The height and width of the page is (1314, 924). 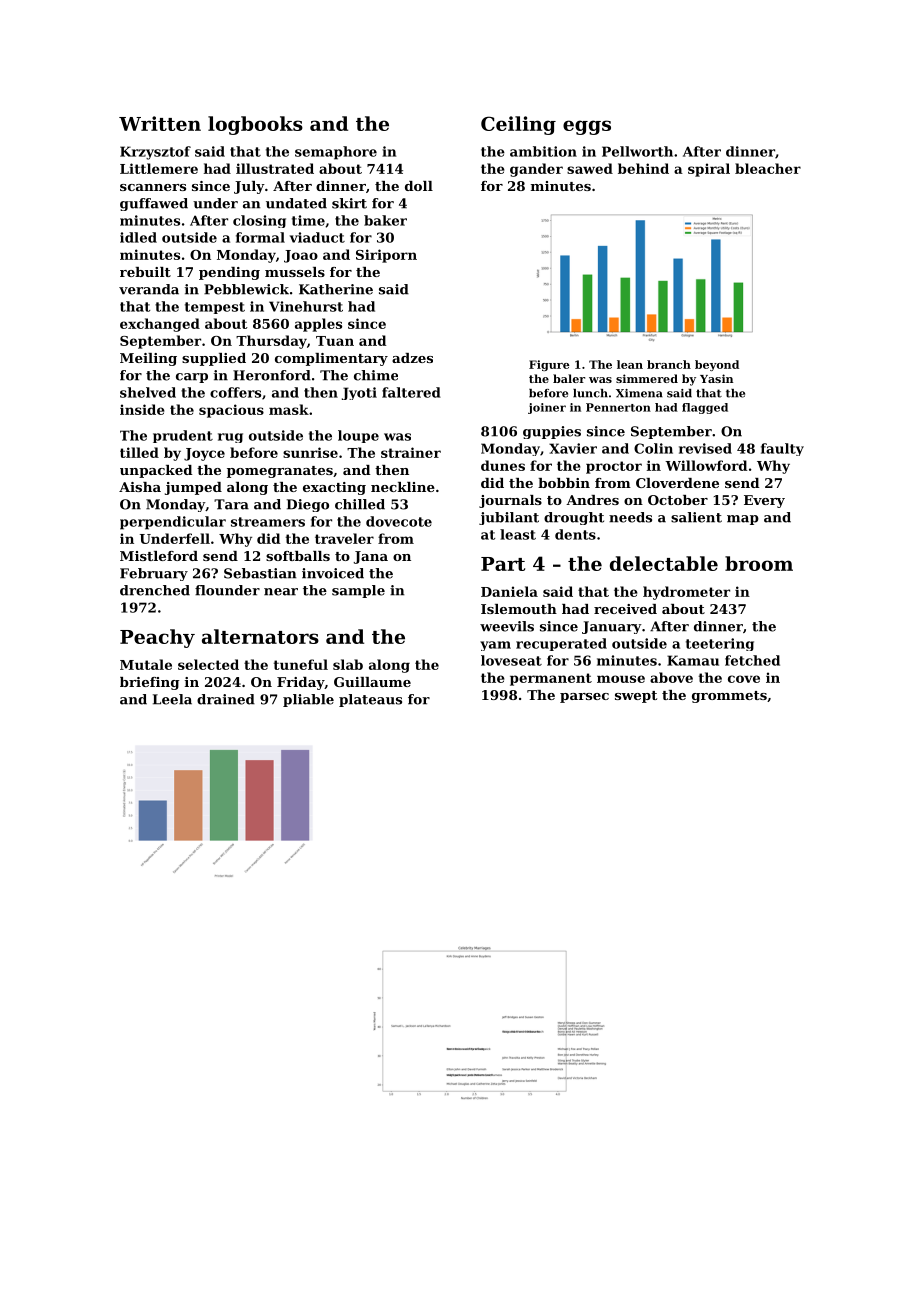 What do you see at coordinates (275, 168) in the page?
I see `illustrated` at bounding box center [275, 168].
